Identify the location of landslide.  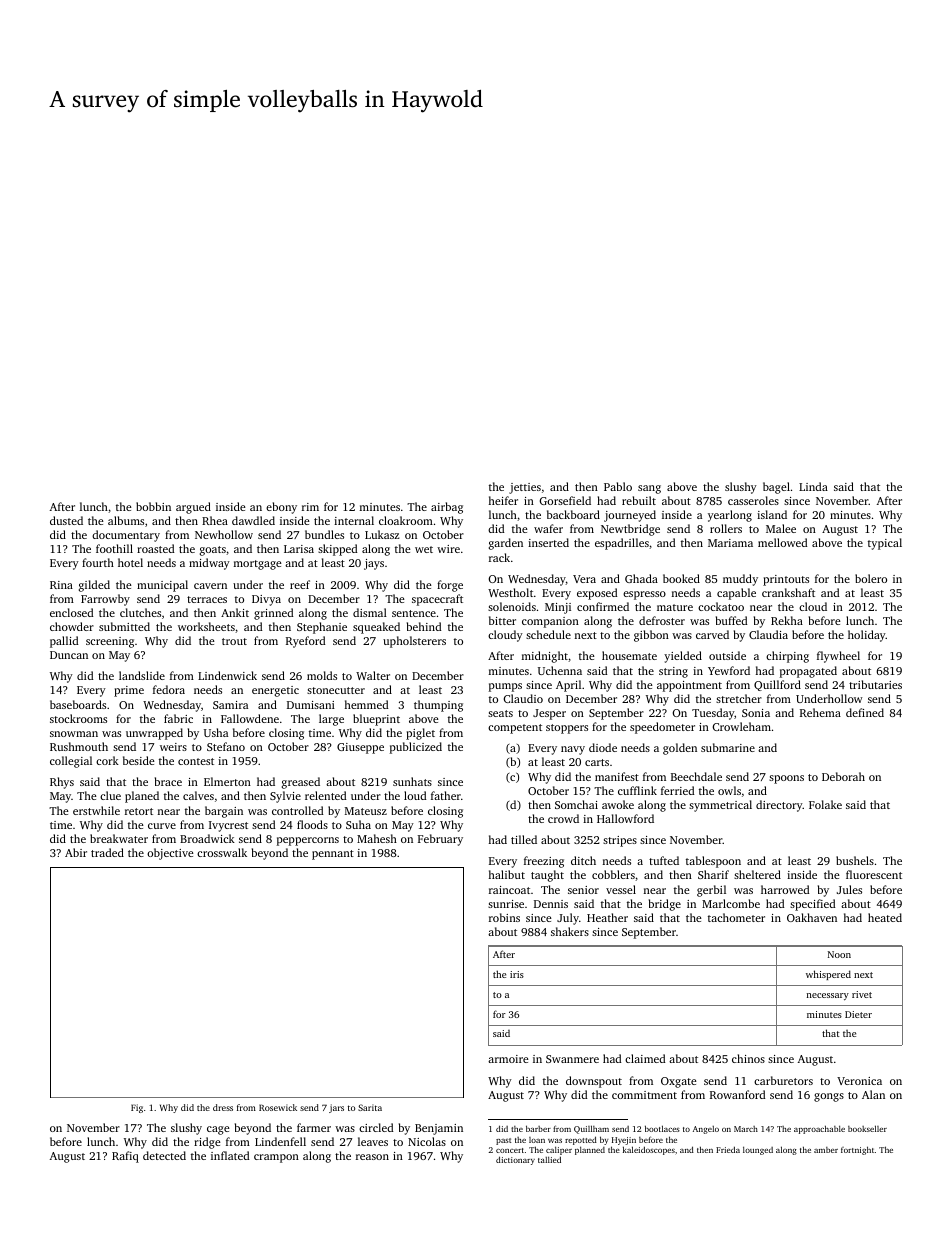
(142, 675).
